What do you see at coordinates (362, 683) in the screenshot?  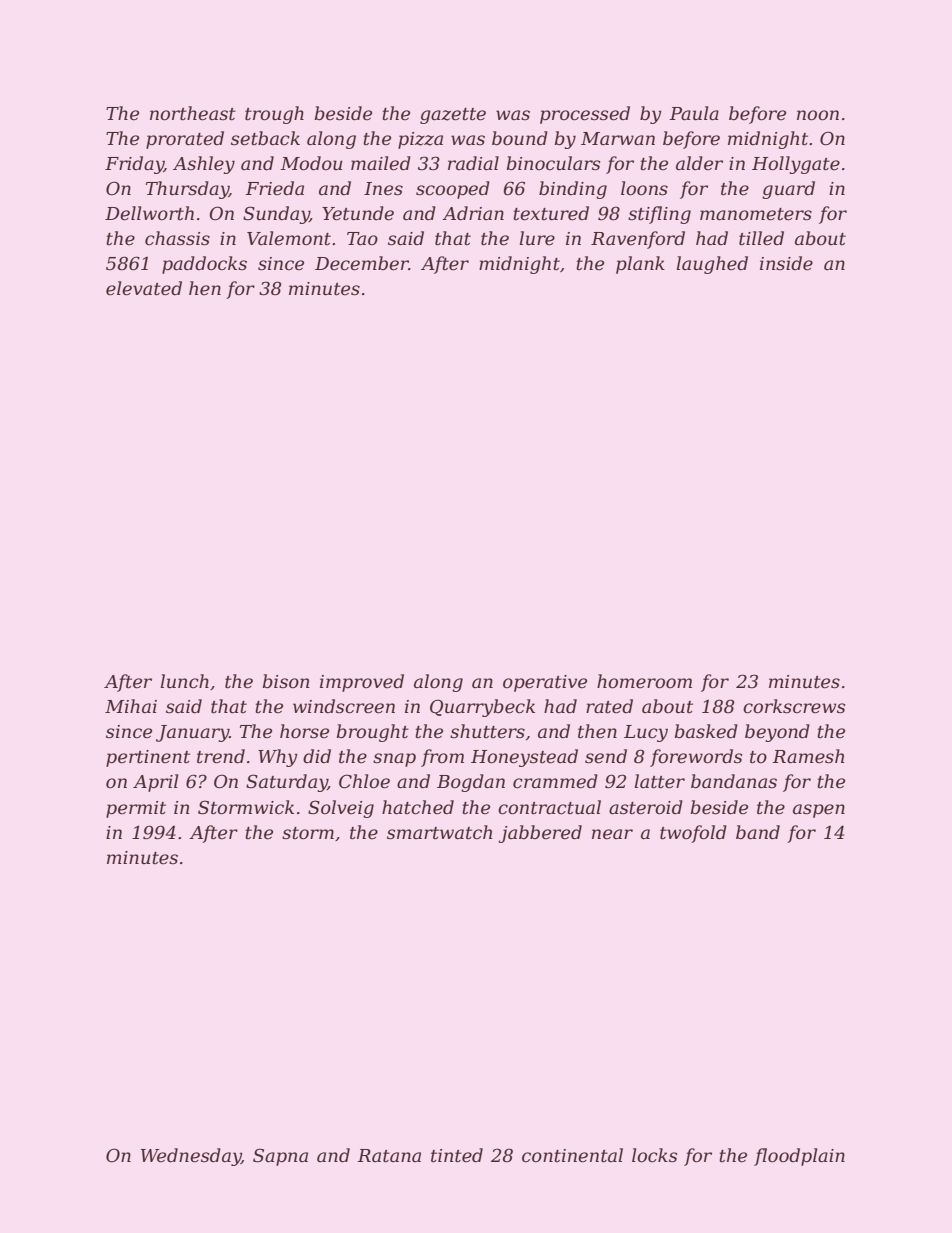 I see `improved` at bounding box center [362, 683].
